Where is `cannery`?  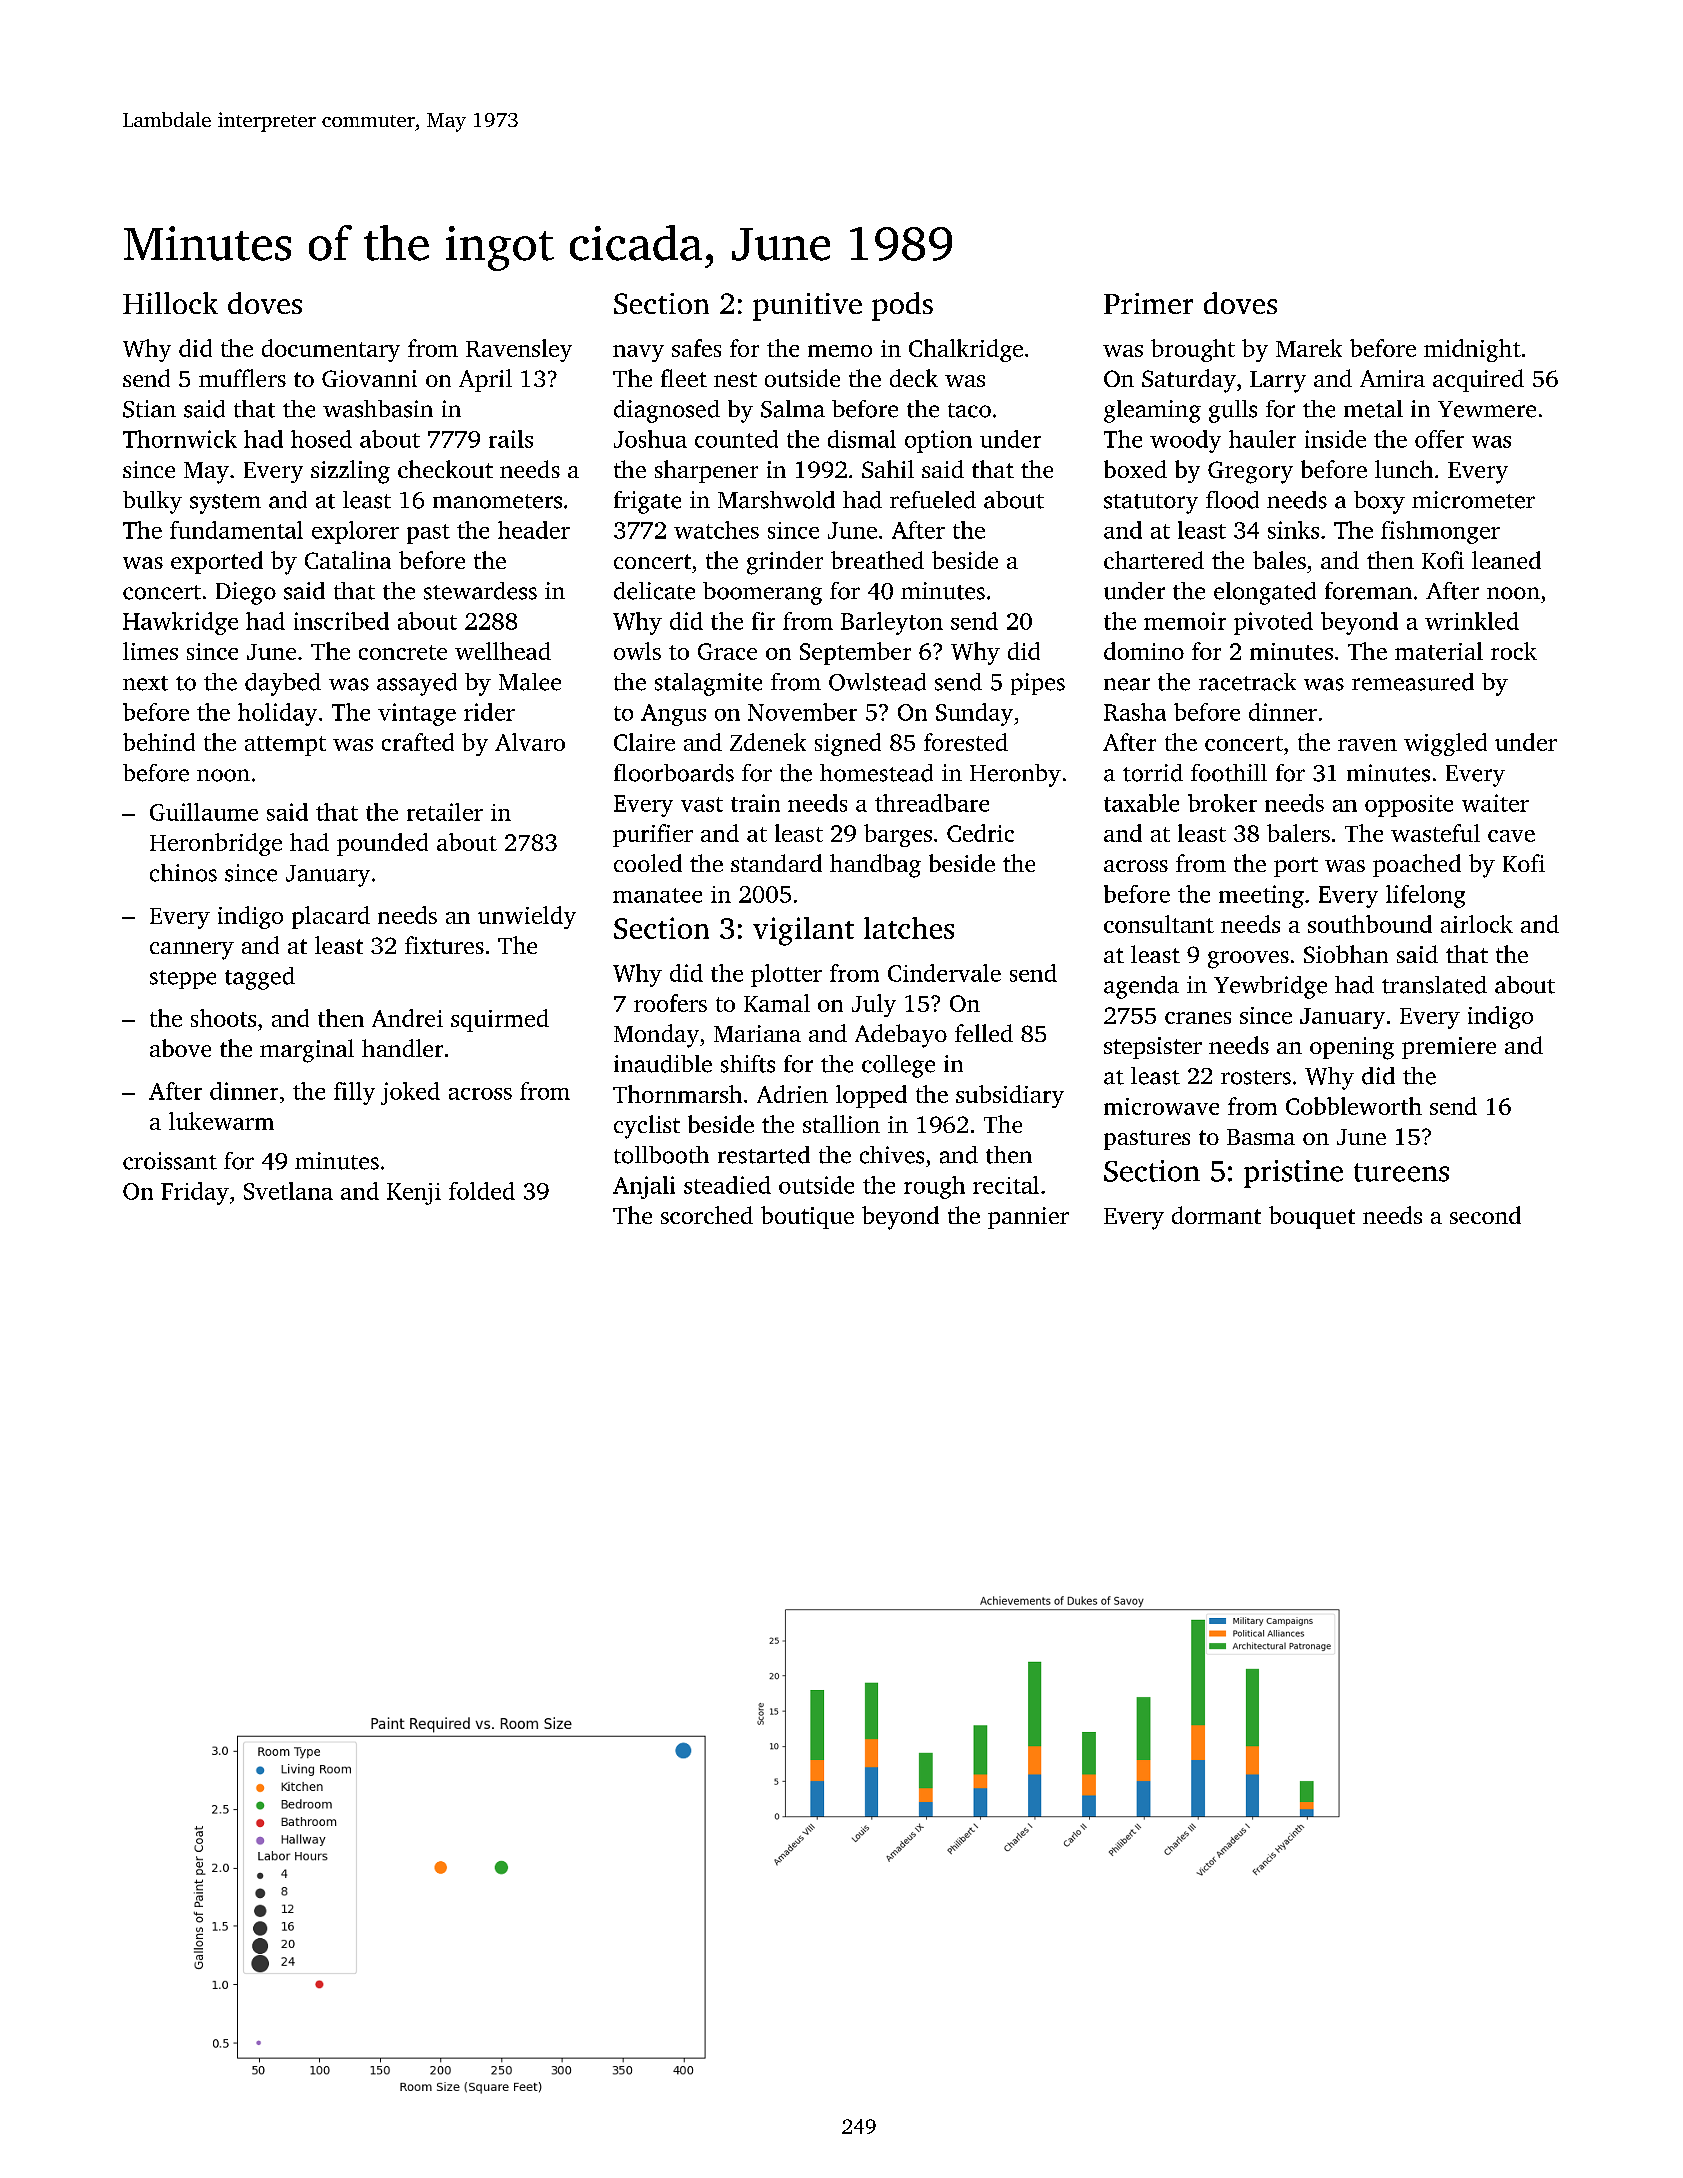 cannery is located at coordinates (192, 951).
